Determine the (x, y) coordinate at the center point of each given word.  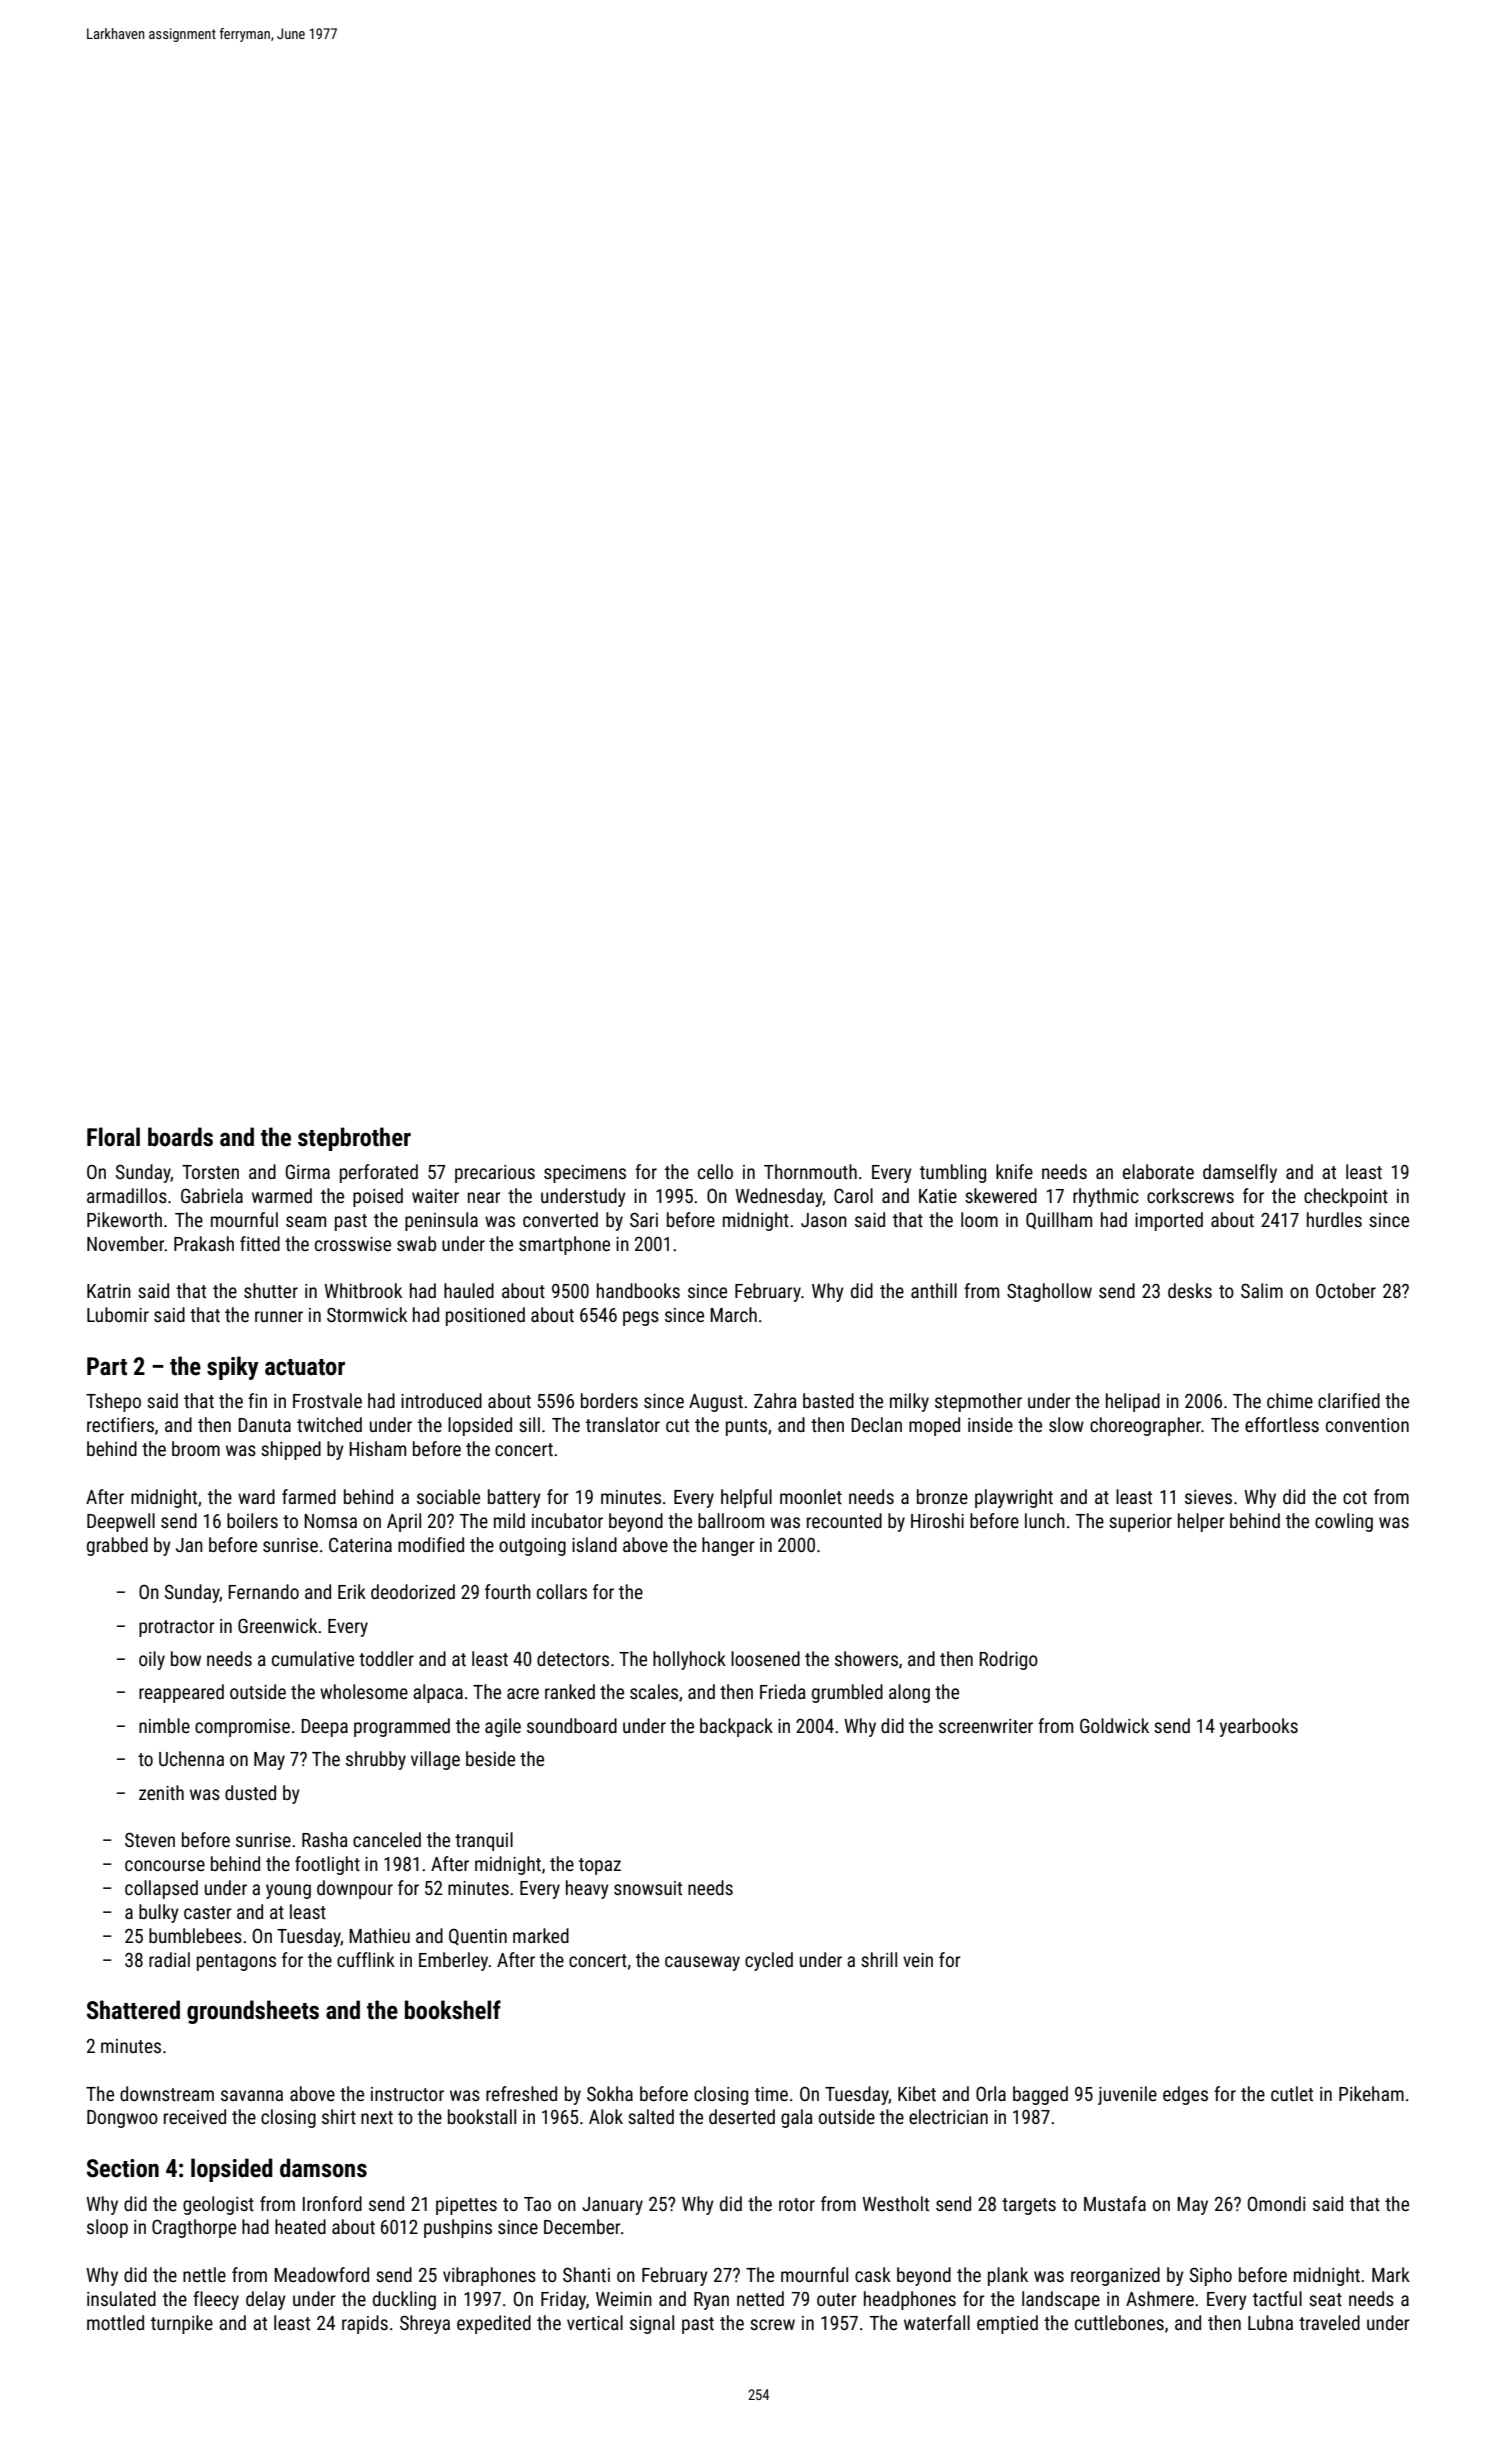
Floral (113, 1137)
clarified (1349, 1400)
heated (300, 2226)
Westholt (895, 2203)
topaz (600, 1866)
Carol (853, 1195)
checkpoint (1346, 1197)
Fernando (263, 1591)
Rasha (325, 1839)
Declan (876, 1424)
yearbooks (1259, 1727)
